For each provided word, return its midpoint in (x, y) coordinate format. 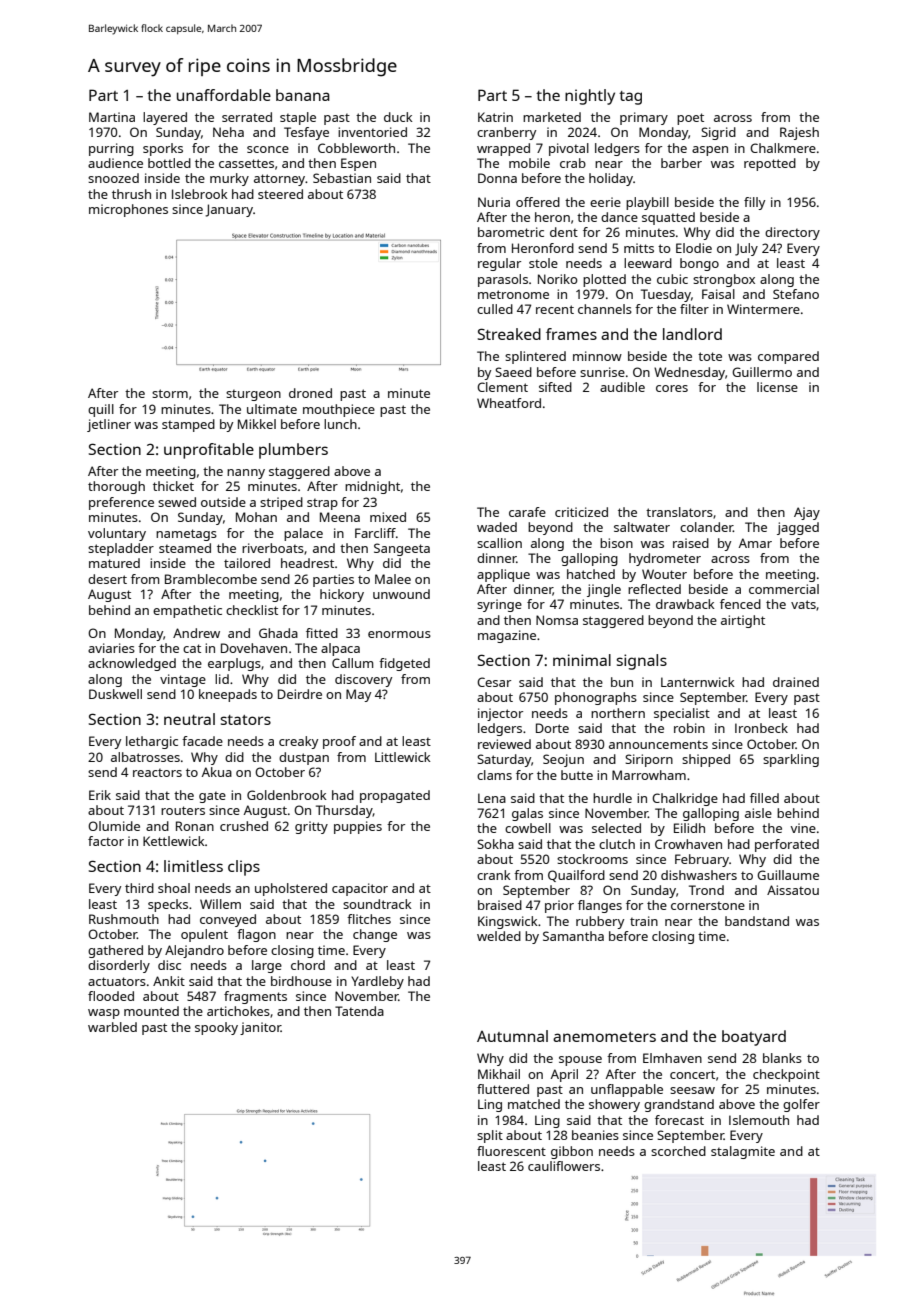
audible (622, 387)
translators (679, 512)
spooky (216, 1028)
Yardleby (377, 982)
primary (644, 118)
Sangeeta (402, 549)
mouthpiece (339, 410)
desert (107, 579)
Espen (358, 164)
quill (101, 410)
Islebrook (200, 194)
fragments (255, 997)
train (644, 921)
